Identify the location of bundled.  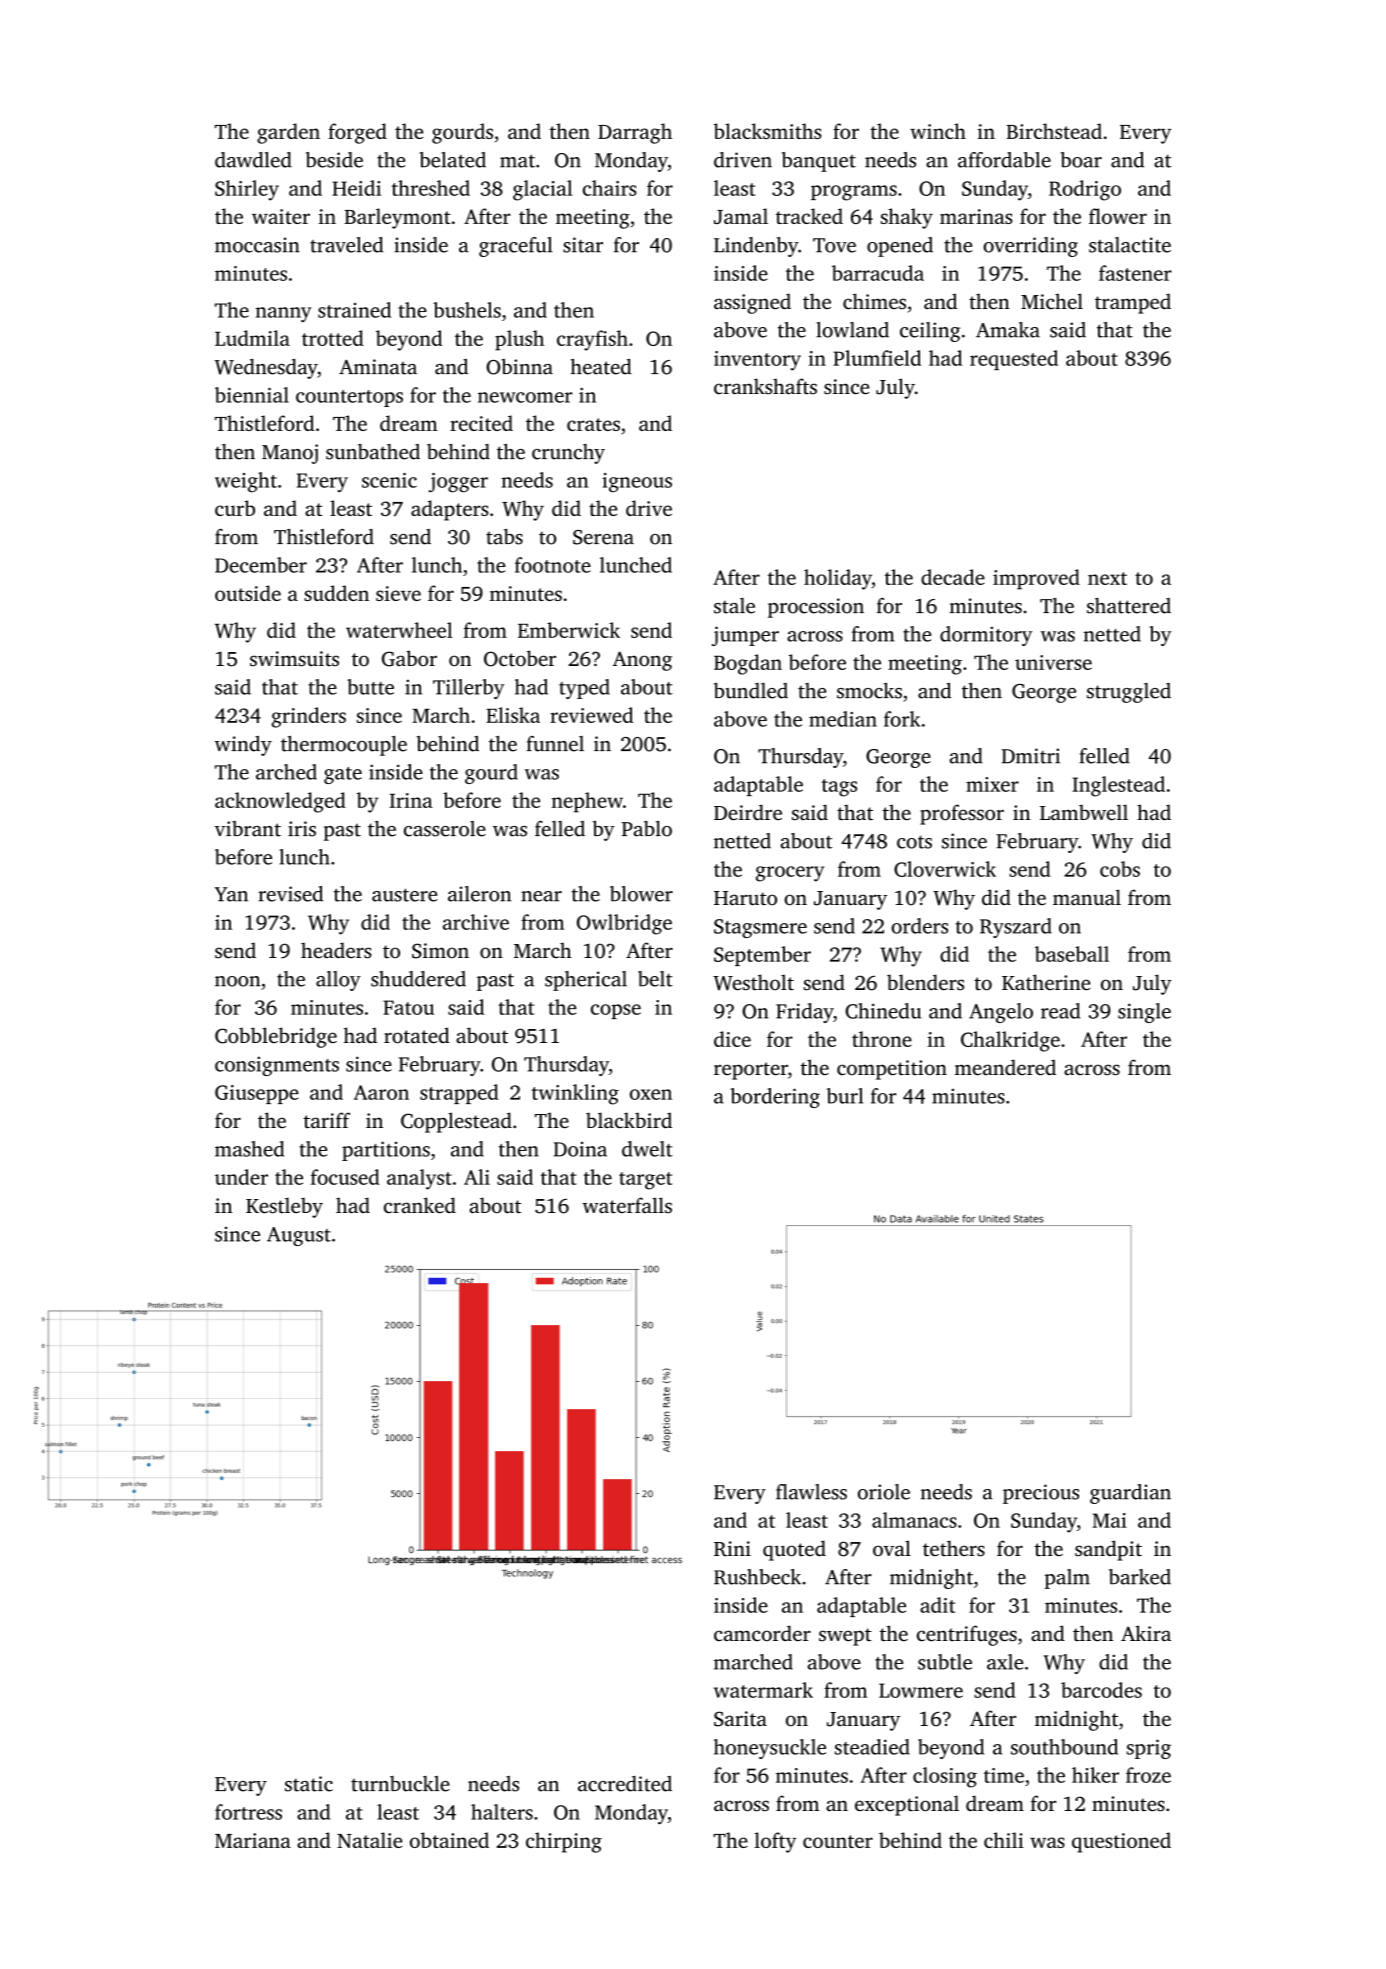
(751, 691).
